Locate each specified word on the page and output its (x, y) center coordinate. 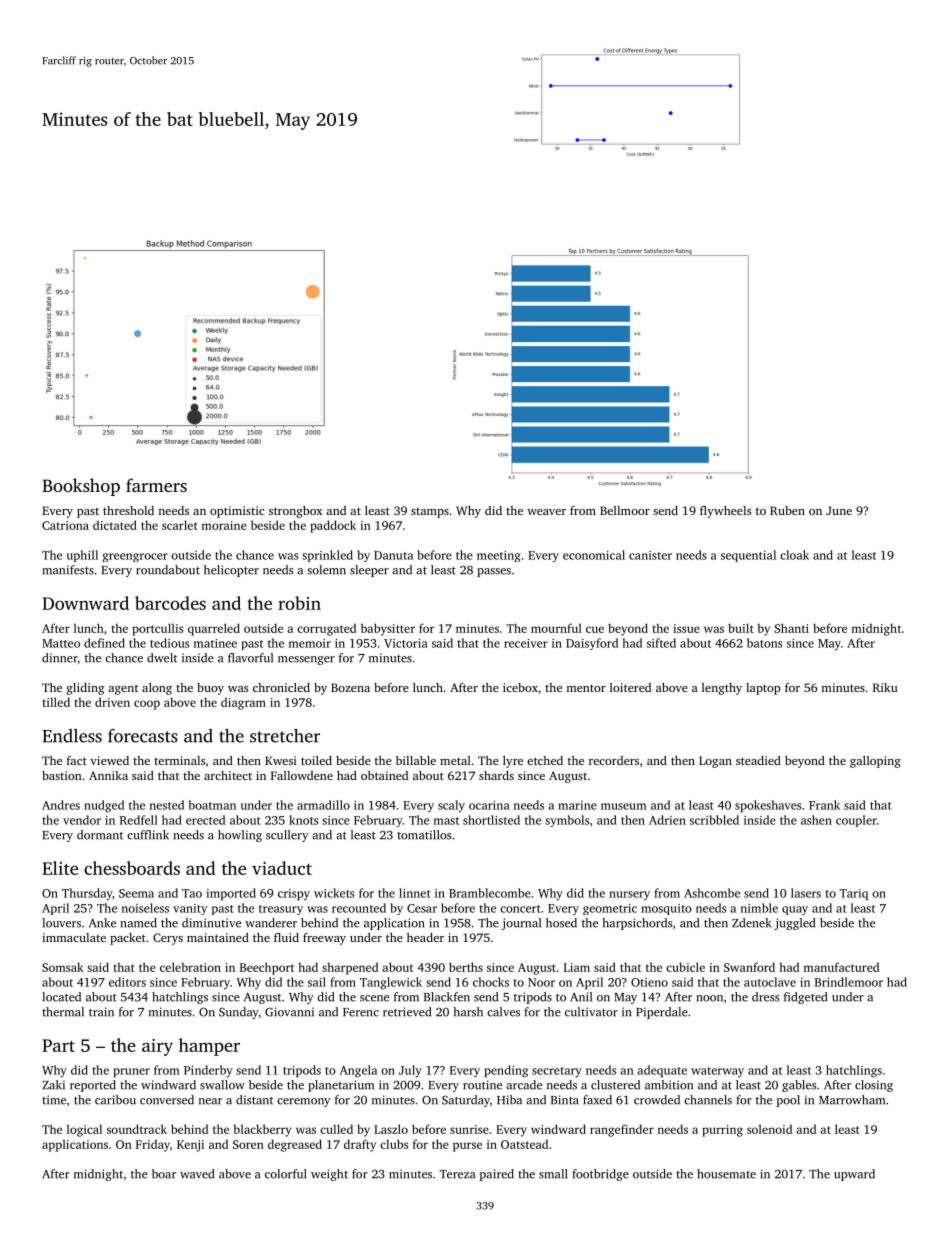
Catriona (65, 525)
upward (854, 1175)
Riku (885, 687)
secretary (557, 1072)
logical (84, 1130)
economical (594, 555)
